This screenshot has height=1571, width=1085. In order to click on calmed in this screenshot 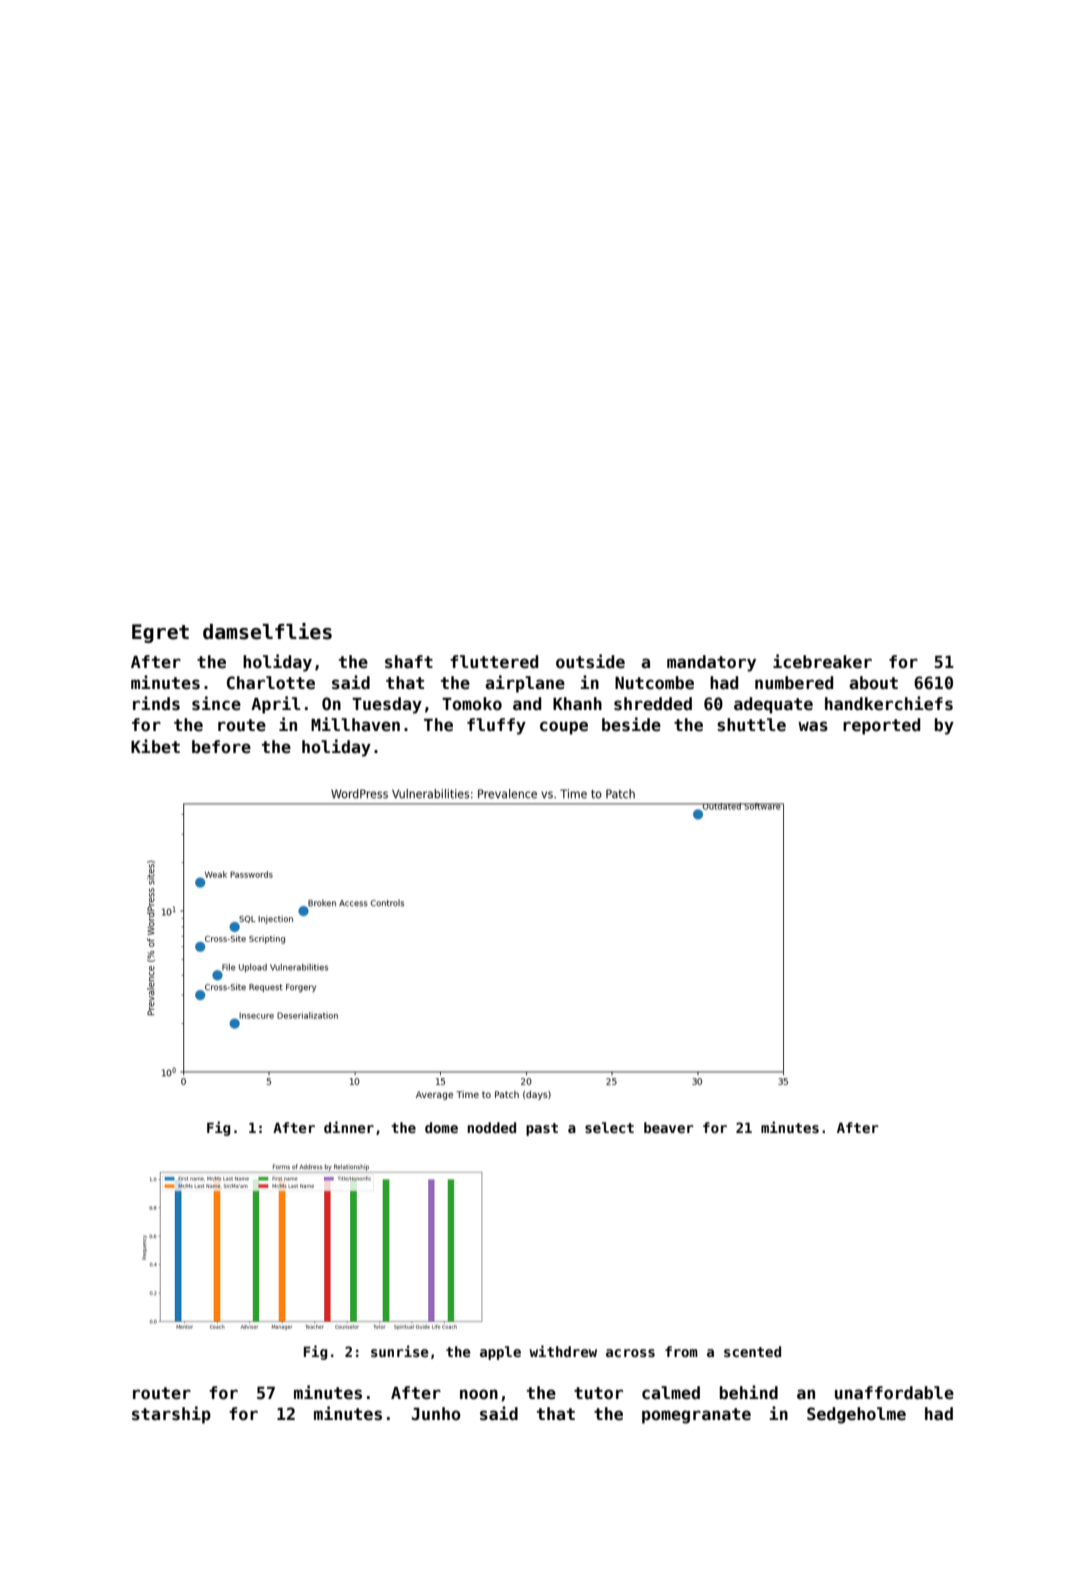, I will do `click(671, 1393)`.
